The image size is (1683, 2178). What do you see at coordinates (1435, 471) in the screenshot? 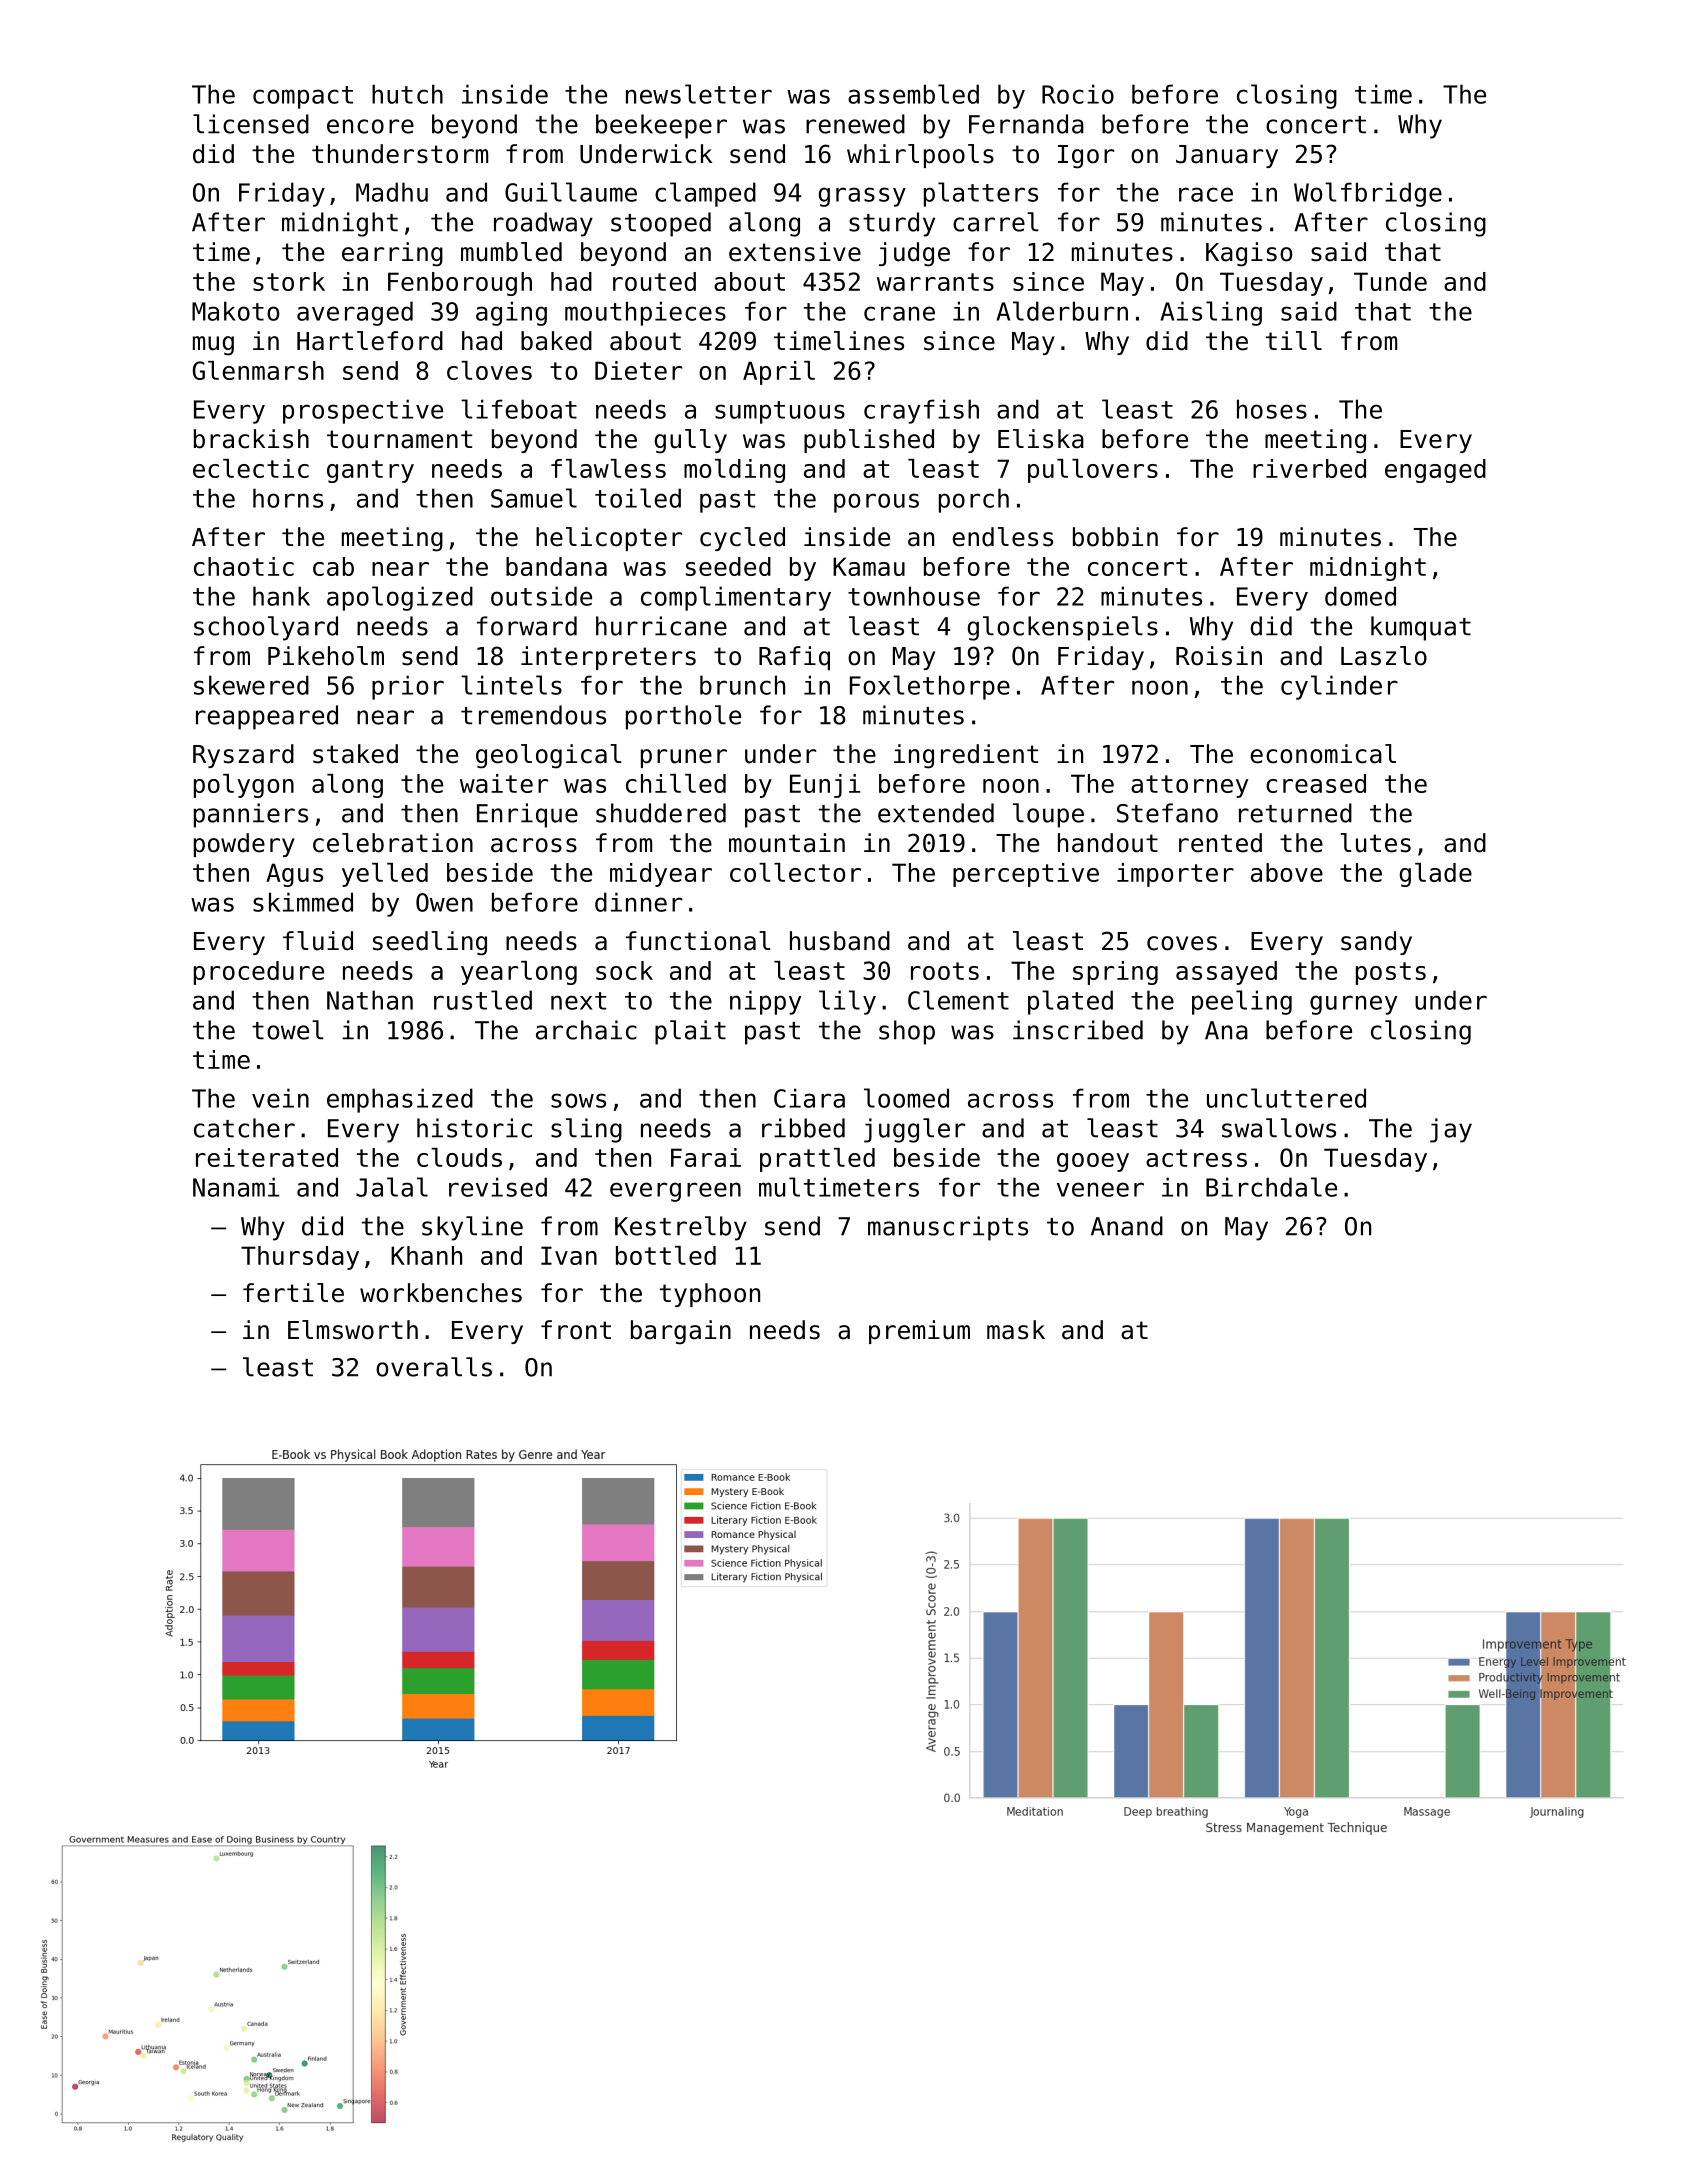
I see `engaged` at bounding box center [1435, 471].
